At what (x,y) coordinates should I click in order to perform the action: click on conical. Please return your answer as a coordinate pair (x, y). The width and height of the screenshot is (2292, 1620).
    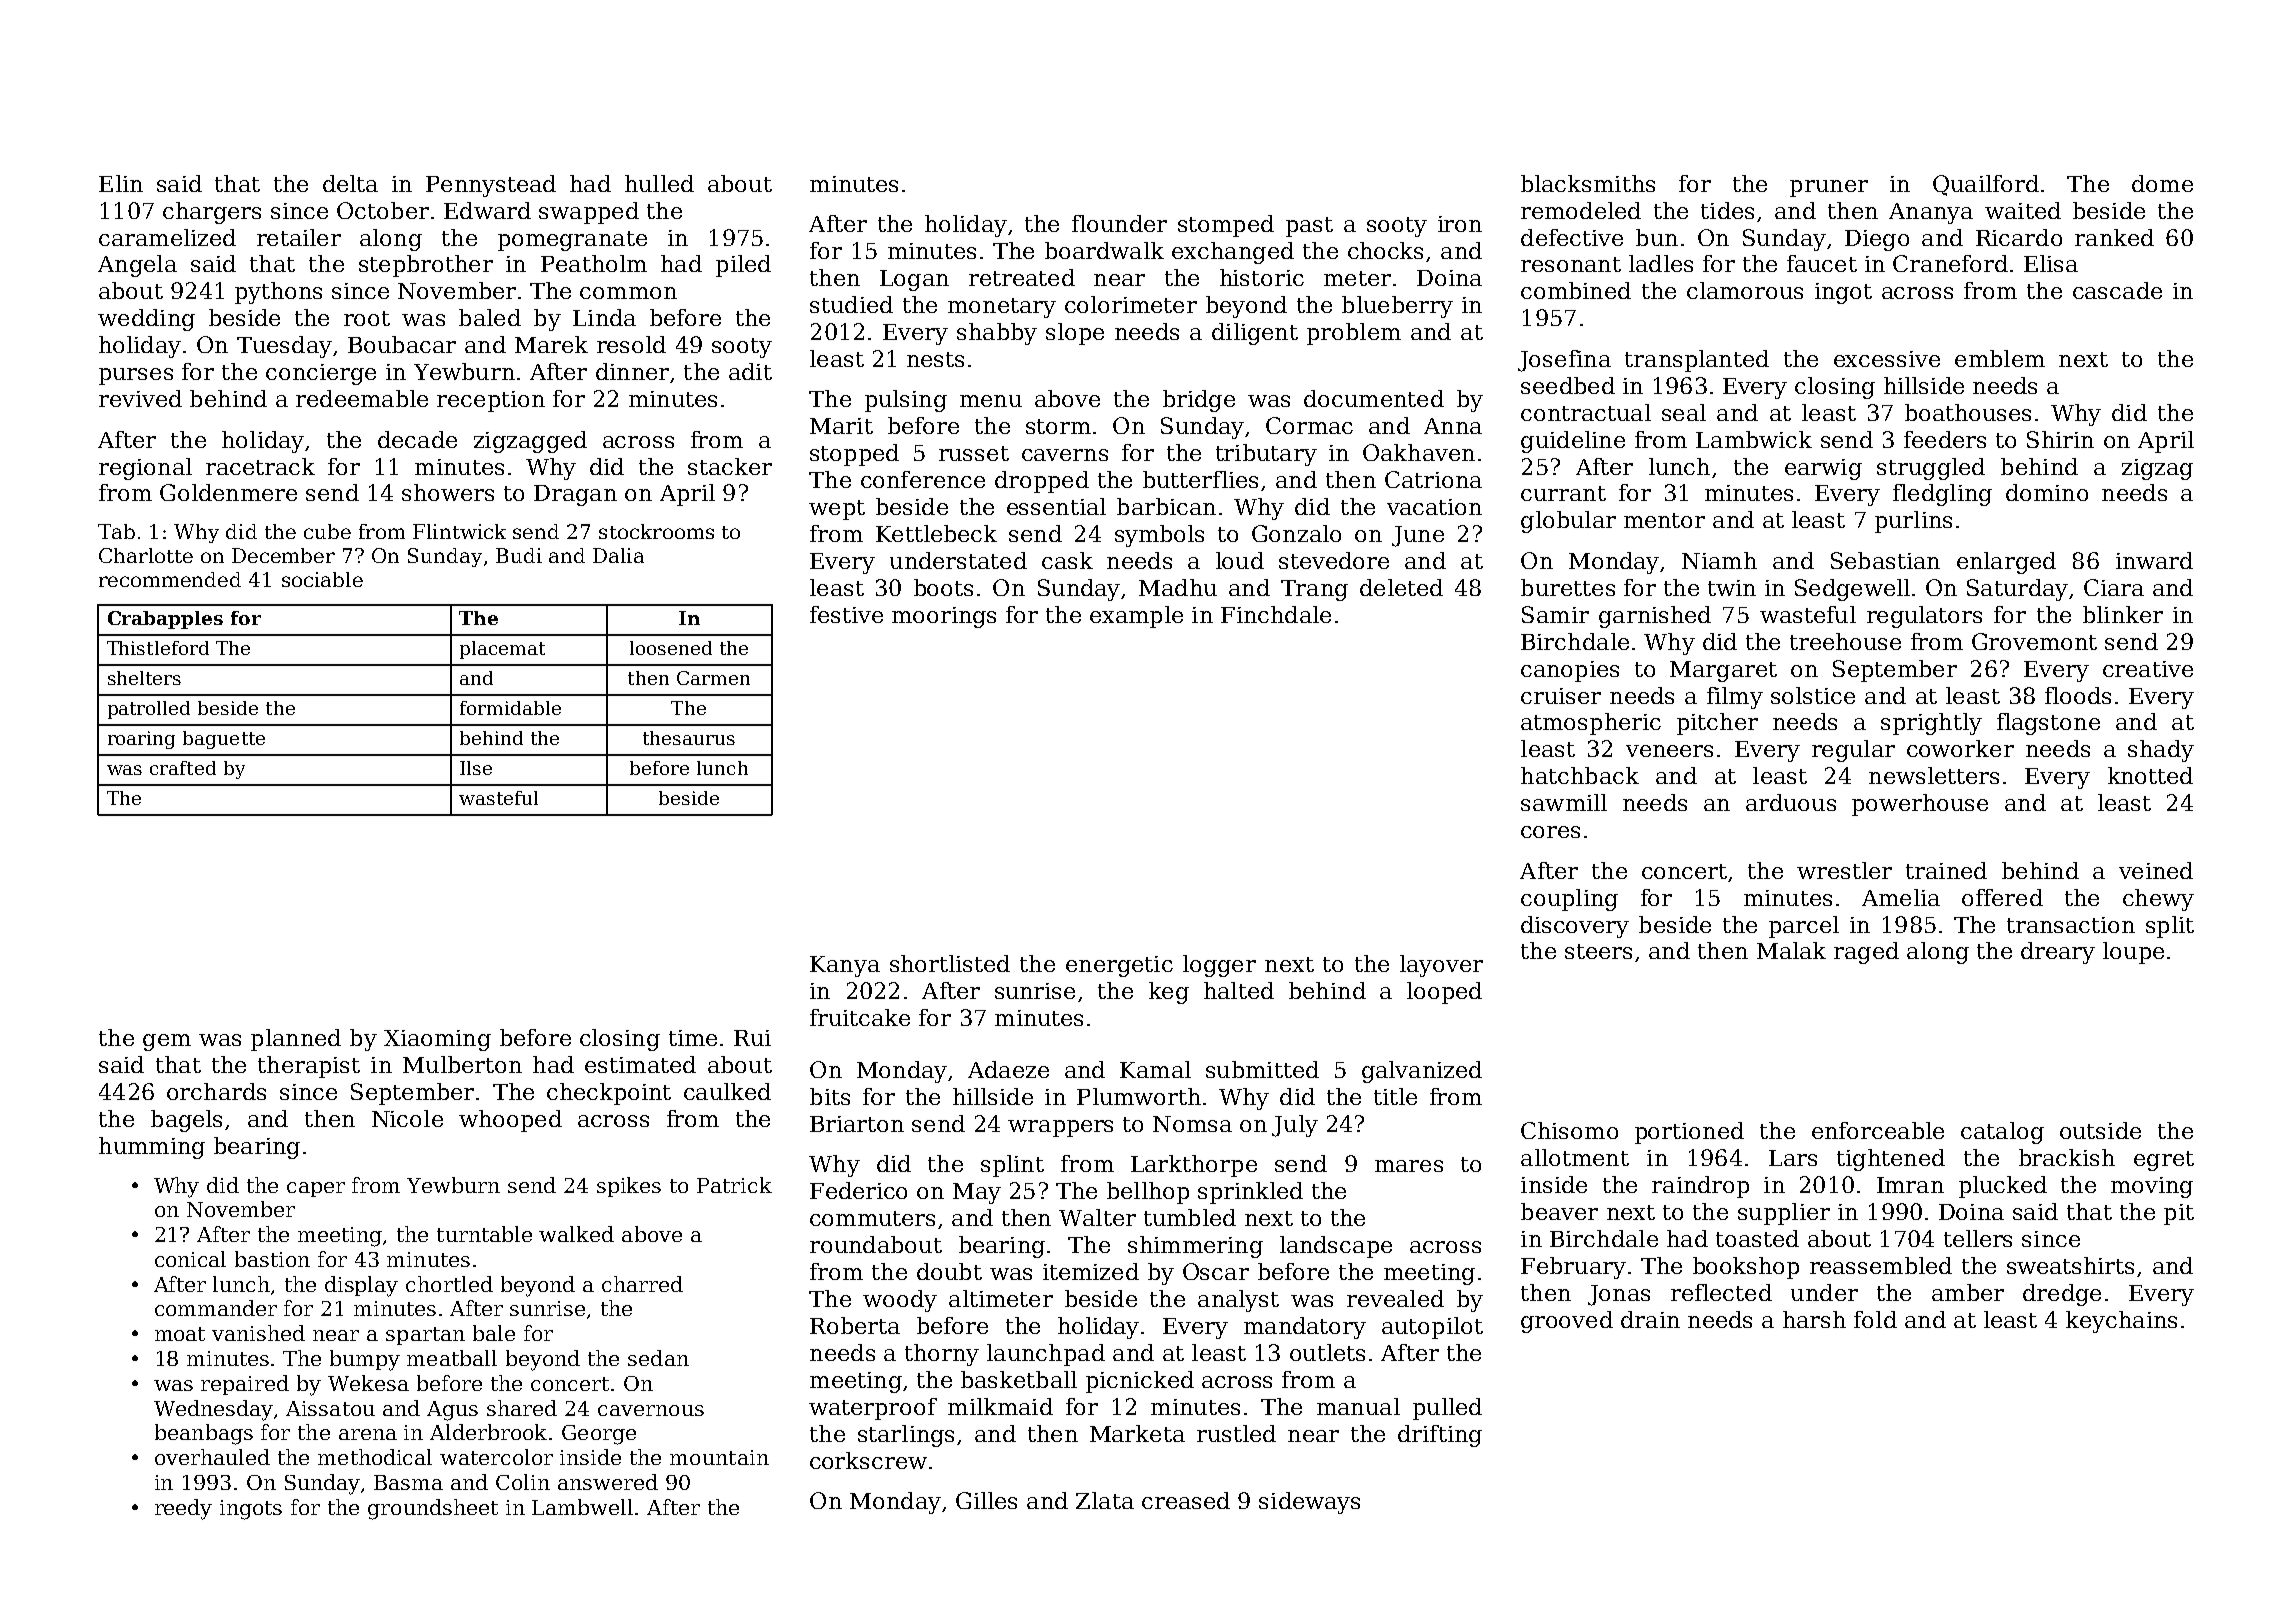
    Looking at the image, I should click on (190, 1259).
